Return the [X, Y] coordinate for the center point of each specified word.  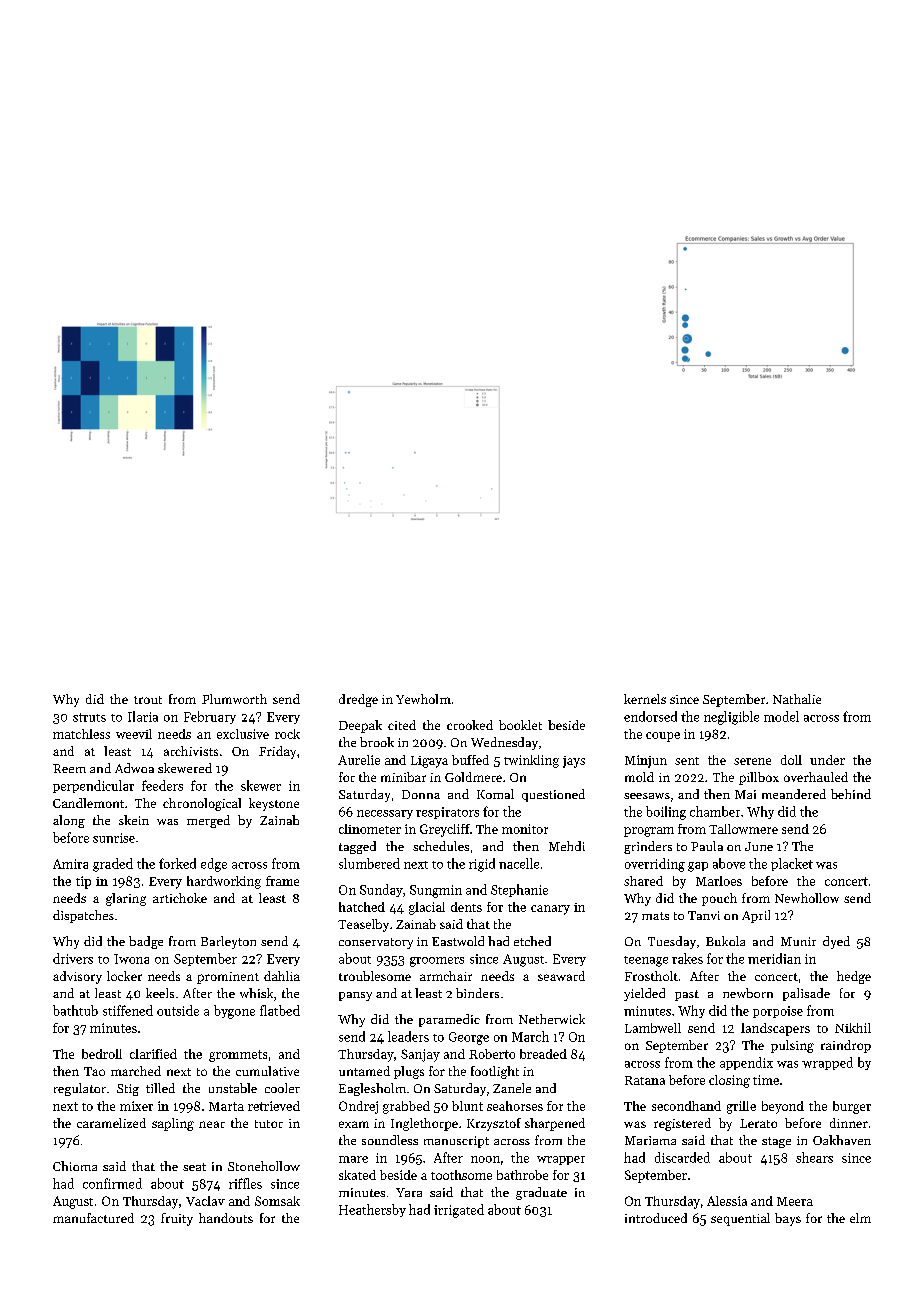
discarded [682, 1157]
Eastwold [458, 941]
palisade [806, 994]
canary [550, 910]
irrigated [459, 1211]
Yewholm [423, 699]
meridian [774, 958]
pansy [355, 996]
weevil [134, 734]
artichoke [180, 898]
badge [146, 942]
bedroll [102, 1054]
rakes [687, 958]
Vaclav [205, 1201]
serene [752, 761]
